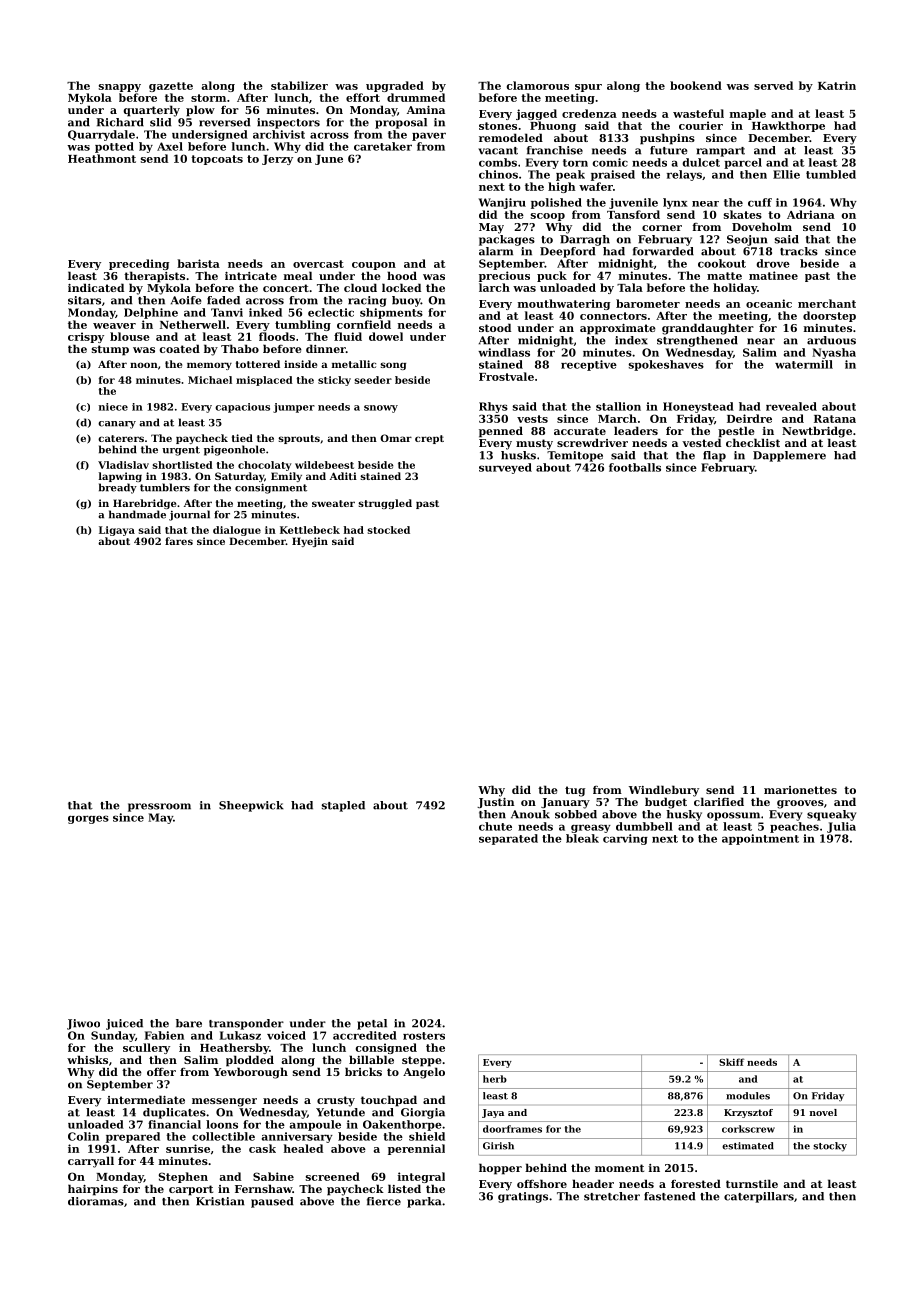 This document has height=1308, width=924. Describe the element at coordinates (251, 806) in the document. I see `Sheepwick` at that location.
